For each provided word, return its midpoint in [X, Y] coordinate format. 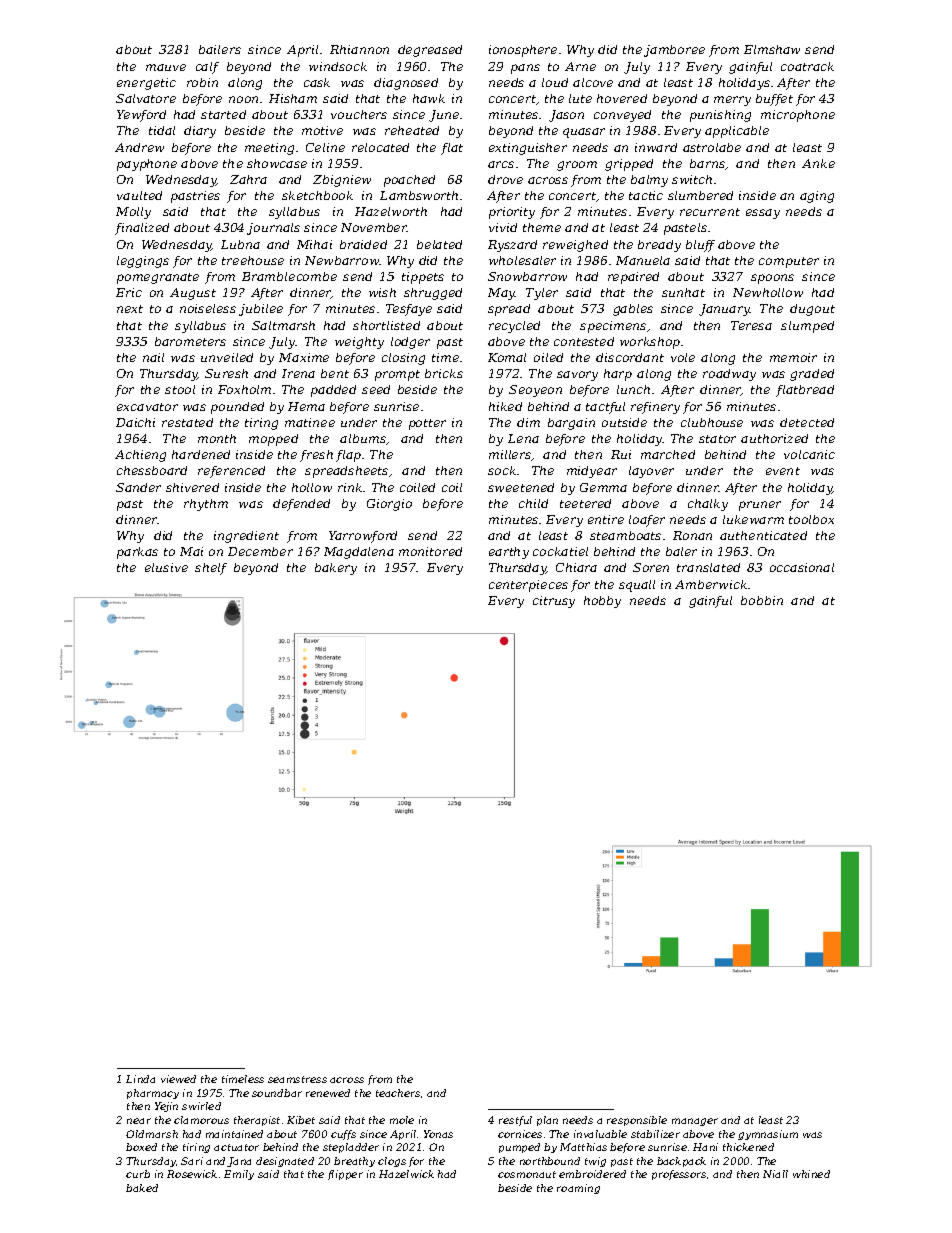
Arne [580, 66]
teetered [585, 503]
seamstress [297, 1079]
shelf [211, 569]
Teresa [751, 325]
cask [317, 82]
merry [732, 101]
